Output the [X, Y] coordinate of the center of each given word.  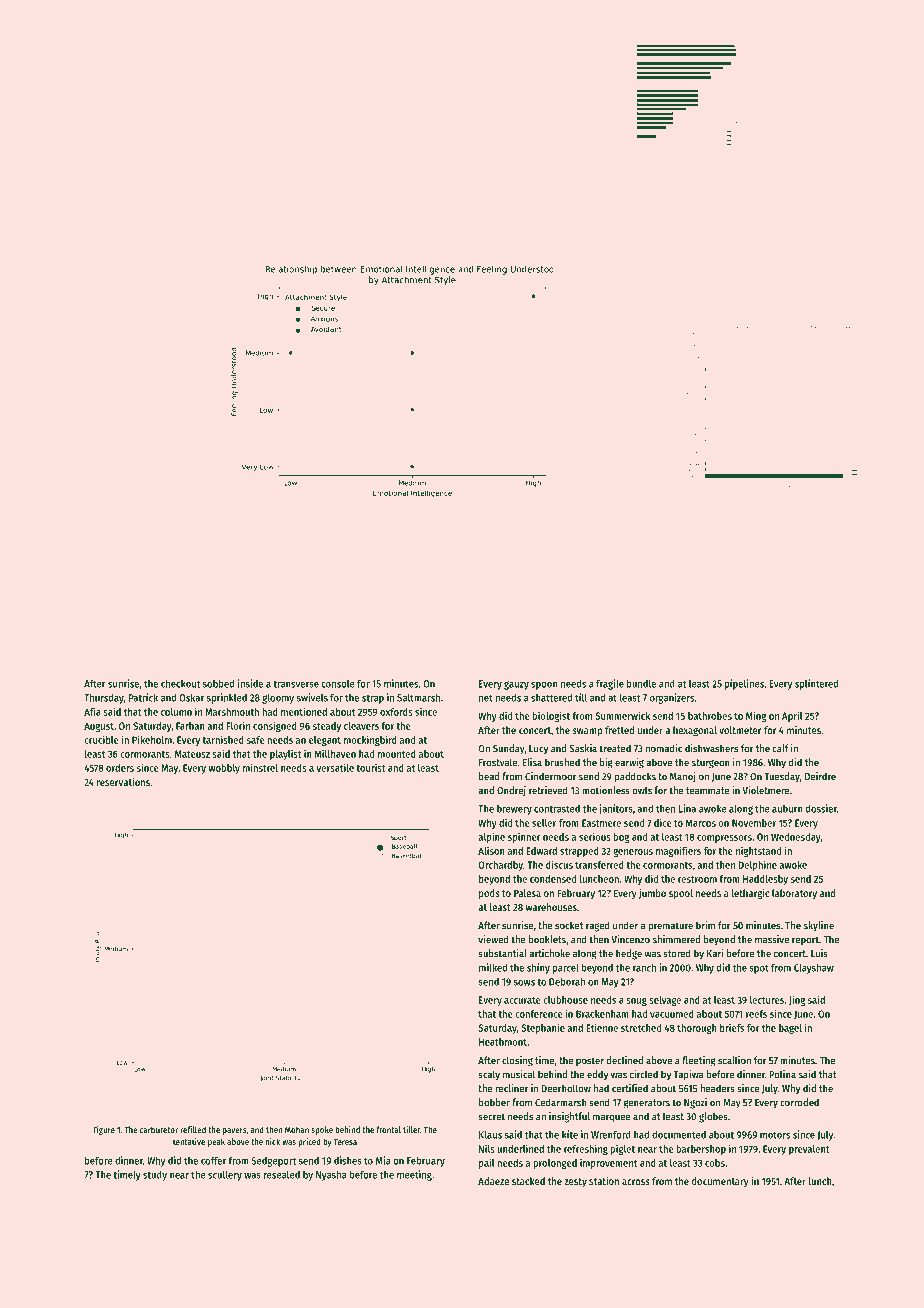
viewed [493, 939]
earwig [629, 763]
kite [570, 1134]
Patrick [143, 697]
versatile [335, 767]
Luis [819, 953]
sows [524, 983]
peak [216, 1142]
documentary [720, 1182]
